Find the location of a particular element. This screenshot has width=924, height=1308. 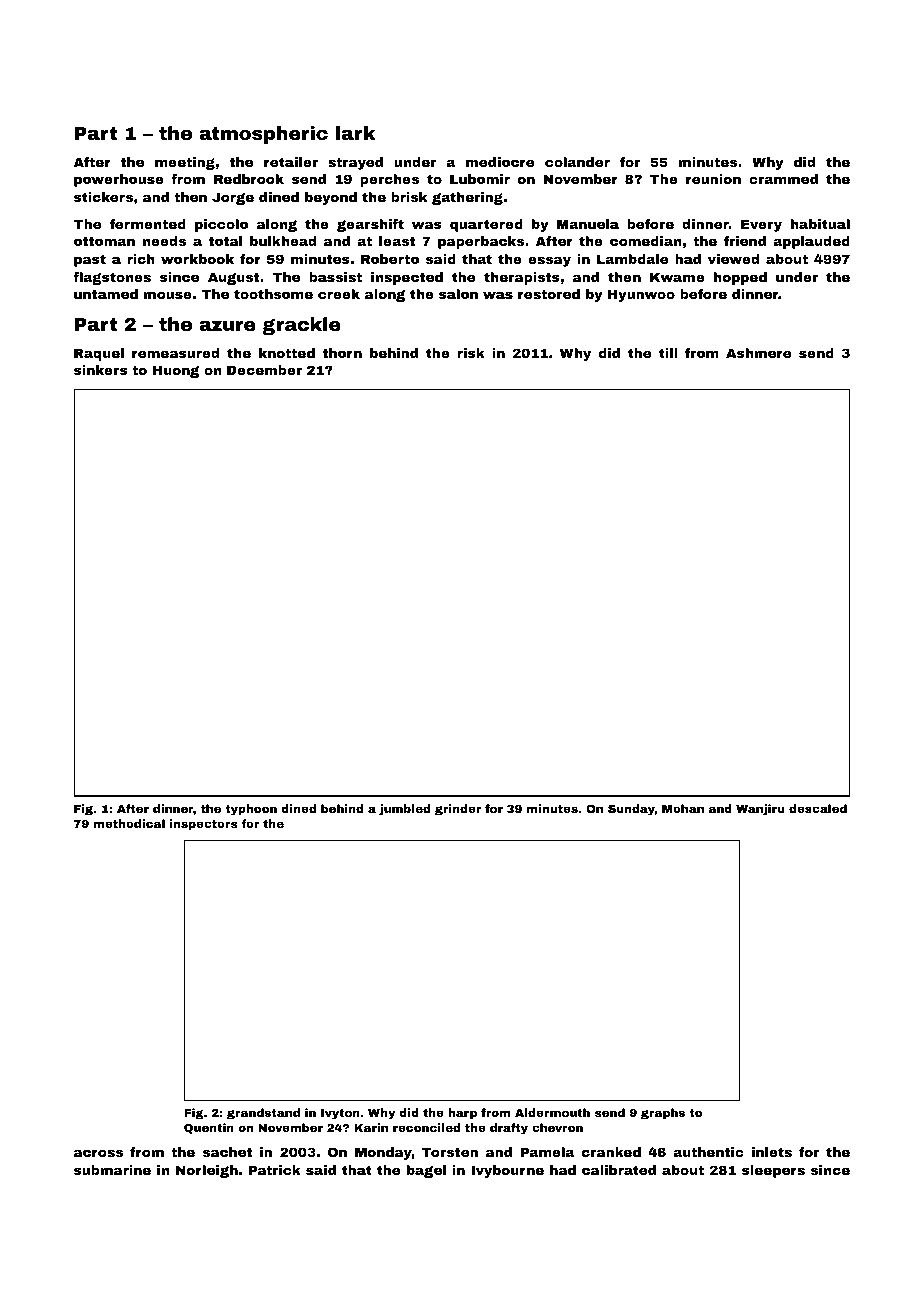

friend is located at coordinates (745, 241).
